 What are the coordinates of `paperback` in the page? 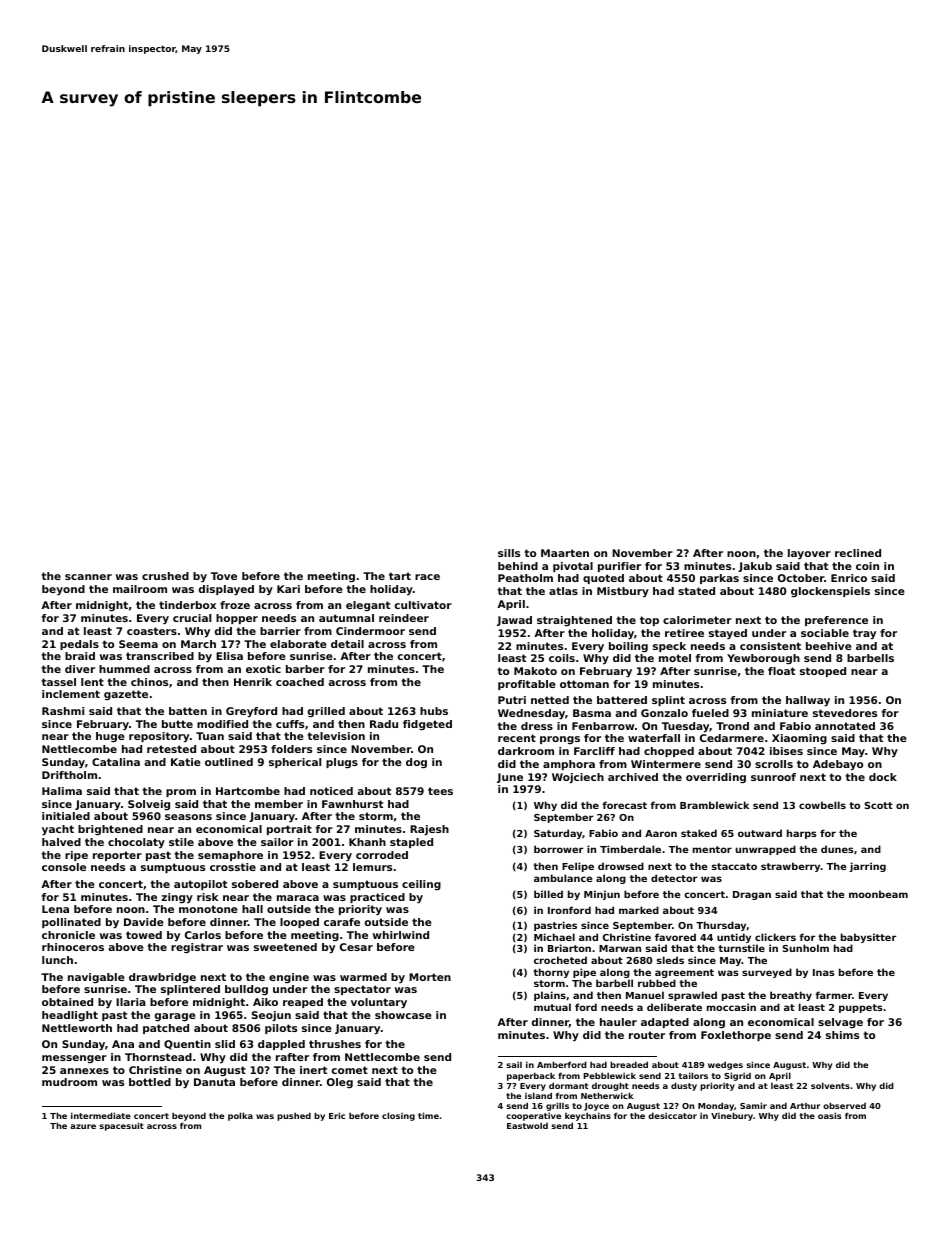 It's located at (531, 1076).
